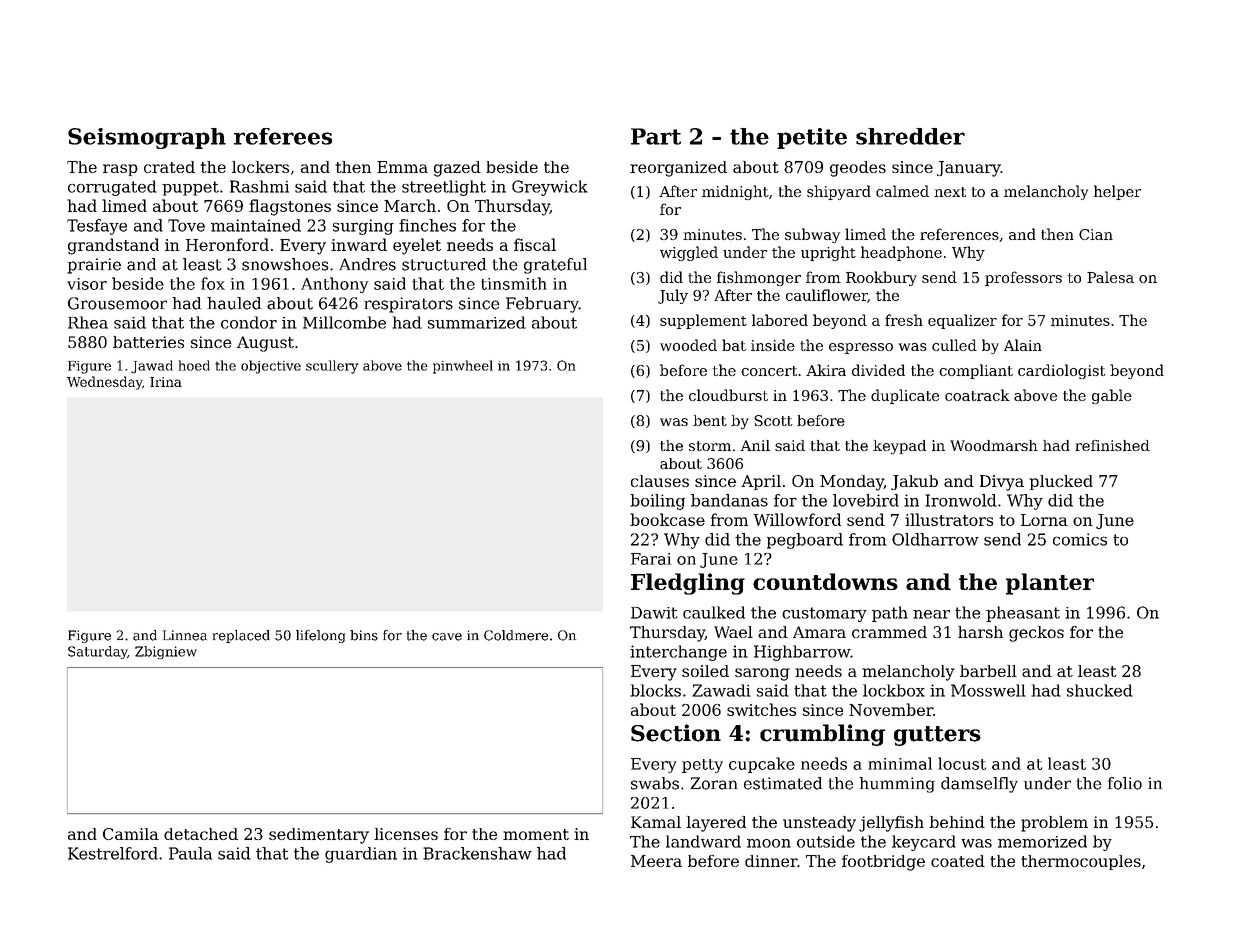 The image size is (1233, 952). I want to click on Saturday, so click(97, 652).
